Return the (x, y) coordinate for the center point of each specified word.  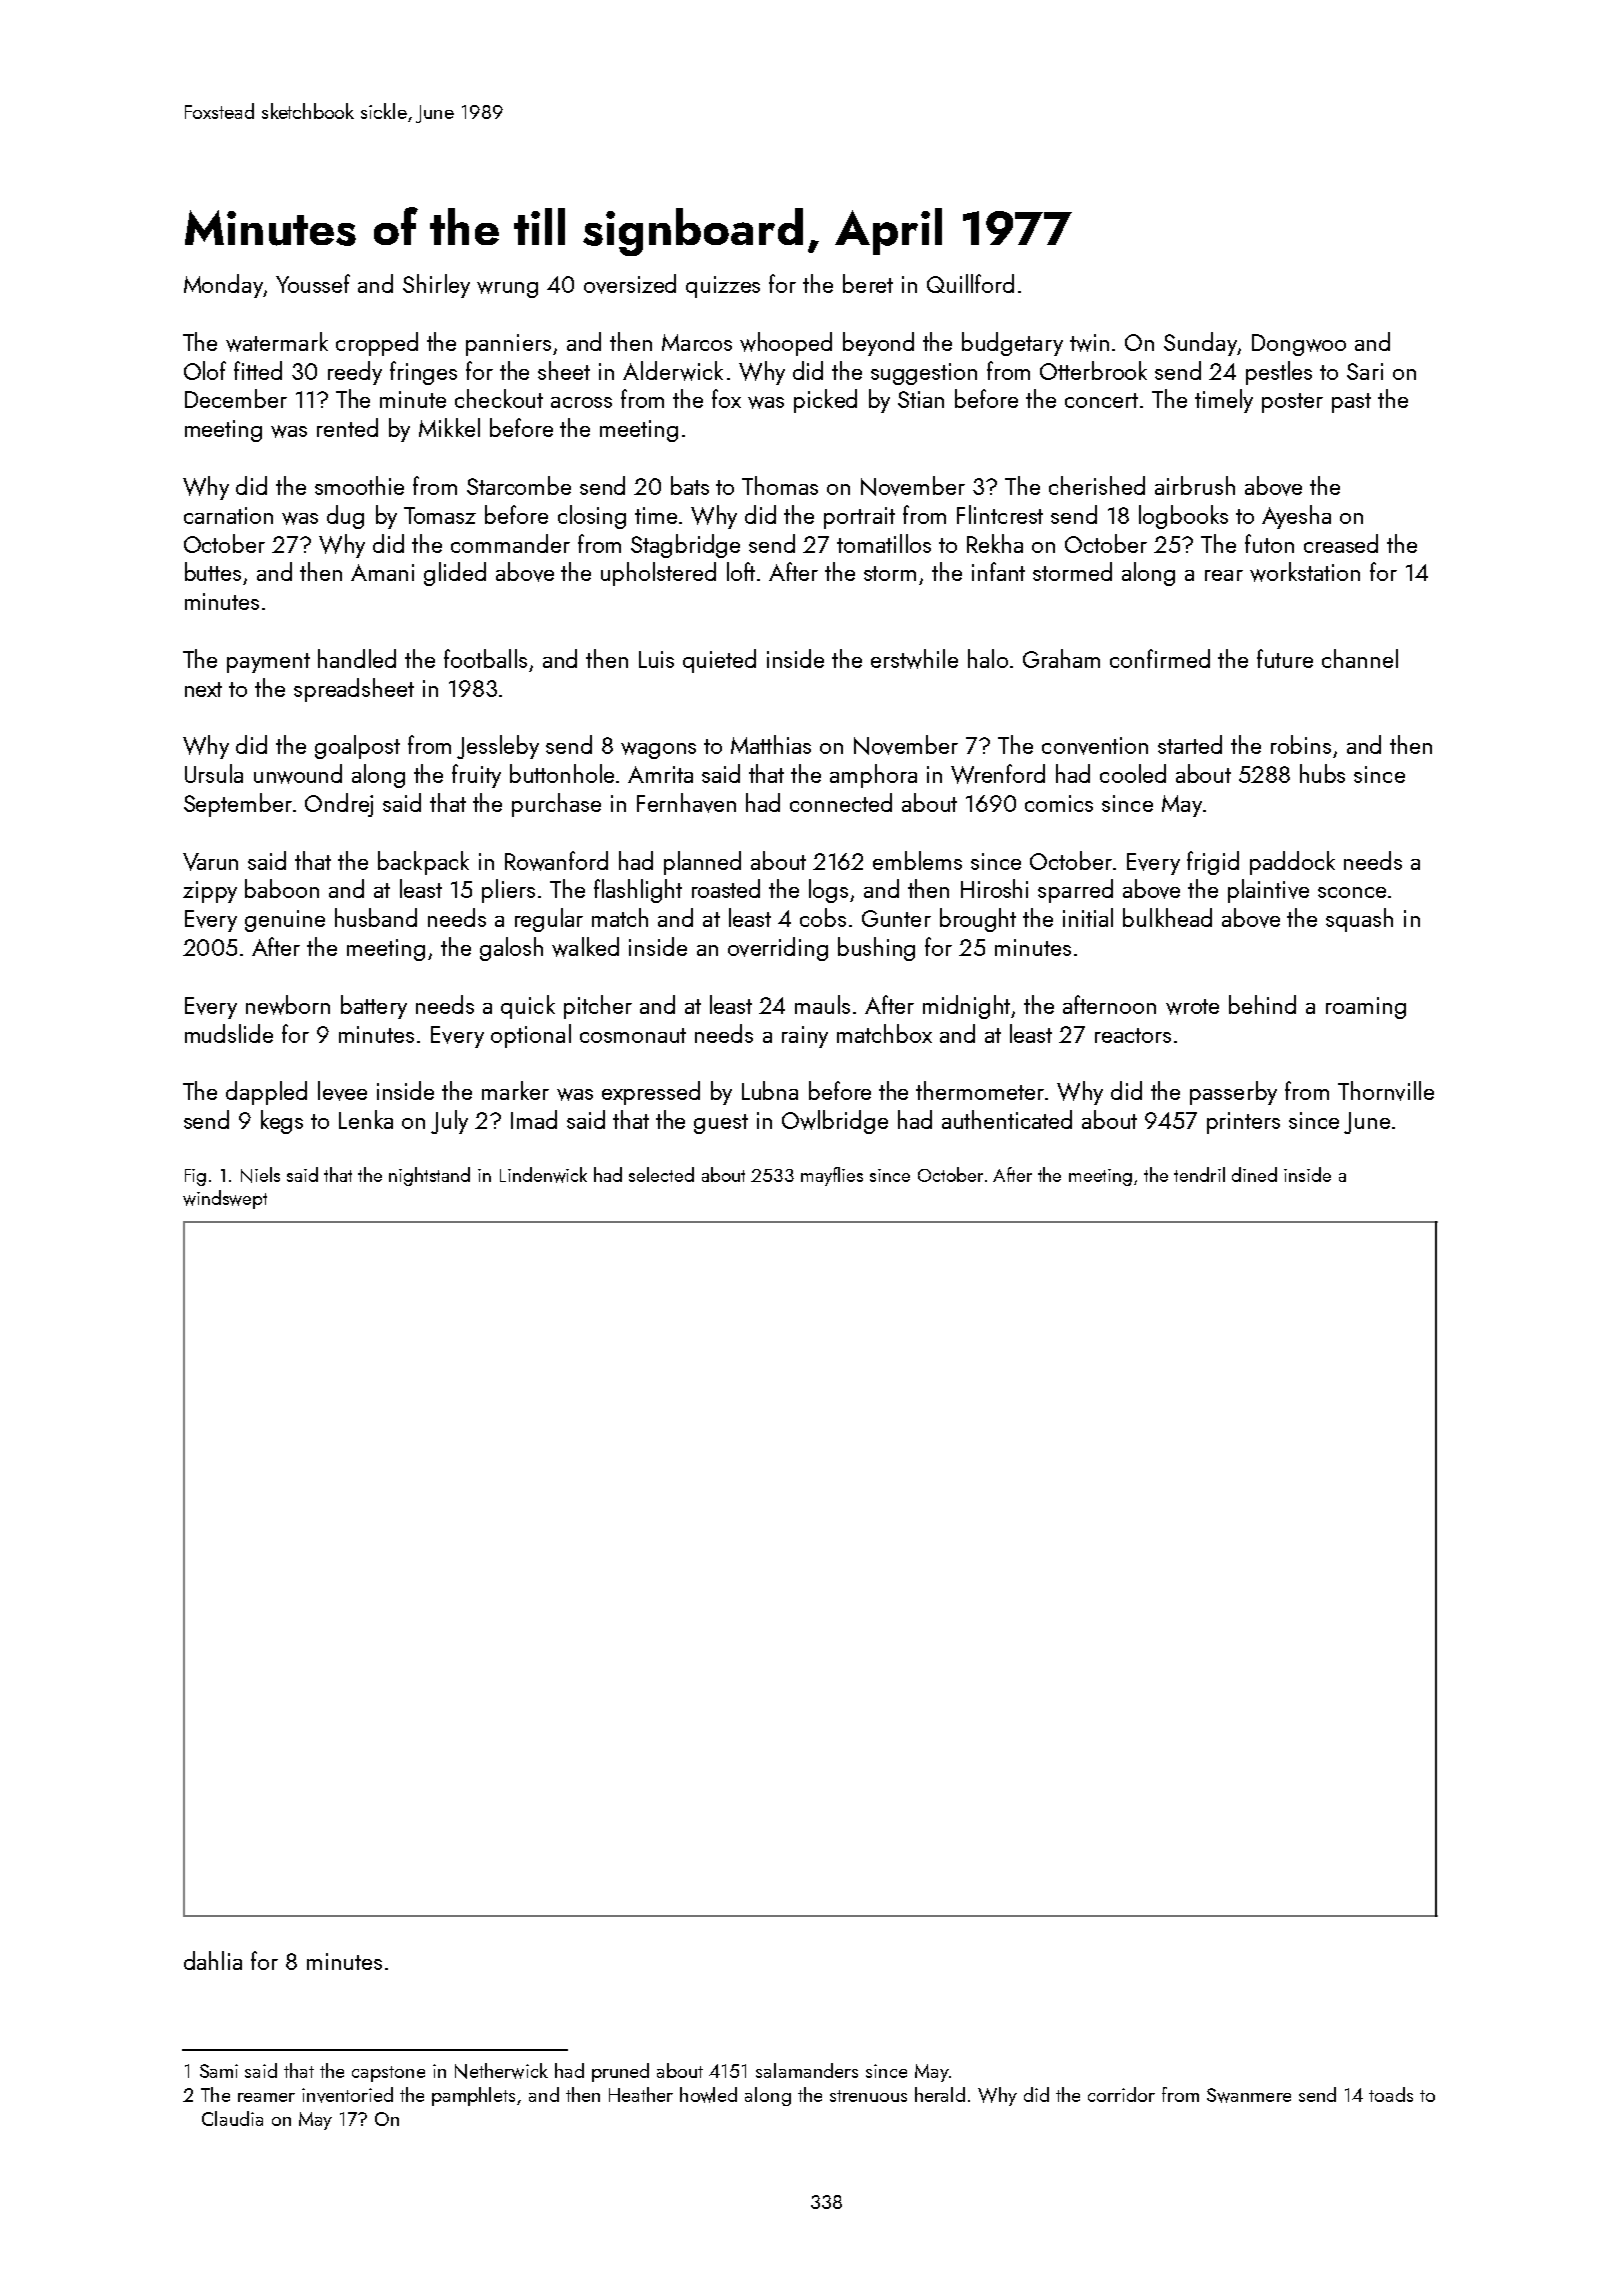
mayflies (832, 1176)
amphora (873, 776)
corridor (1121, 2094)
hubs (1322, 773)
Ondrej (339, 805)
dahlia (213, 1960)
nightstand (429, 1176)
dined (1254, 1174)
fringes (423, 373)
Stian (921, 399)
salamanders (807, 2070)
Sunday (1200, 344)
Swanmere (1249, 2095)
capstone (388, 2074)
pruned (620, 2072)
